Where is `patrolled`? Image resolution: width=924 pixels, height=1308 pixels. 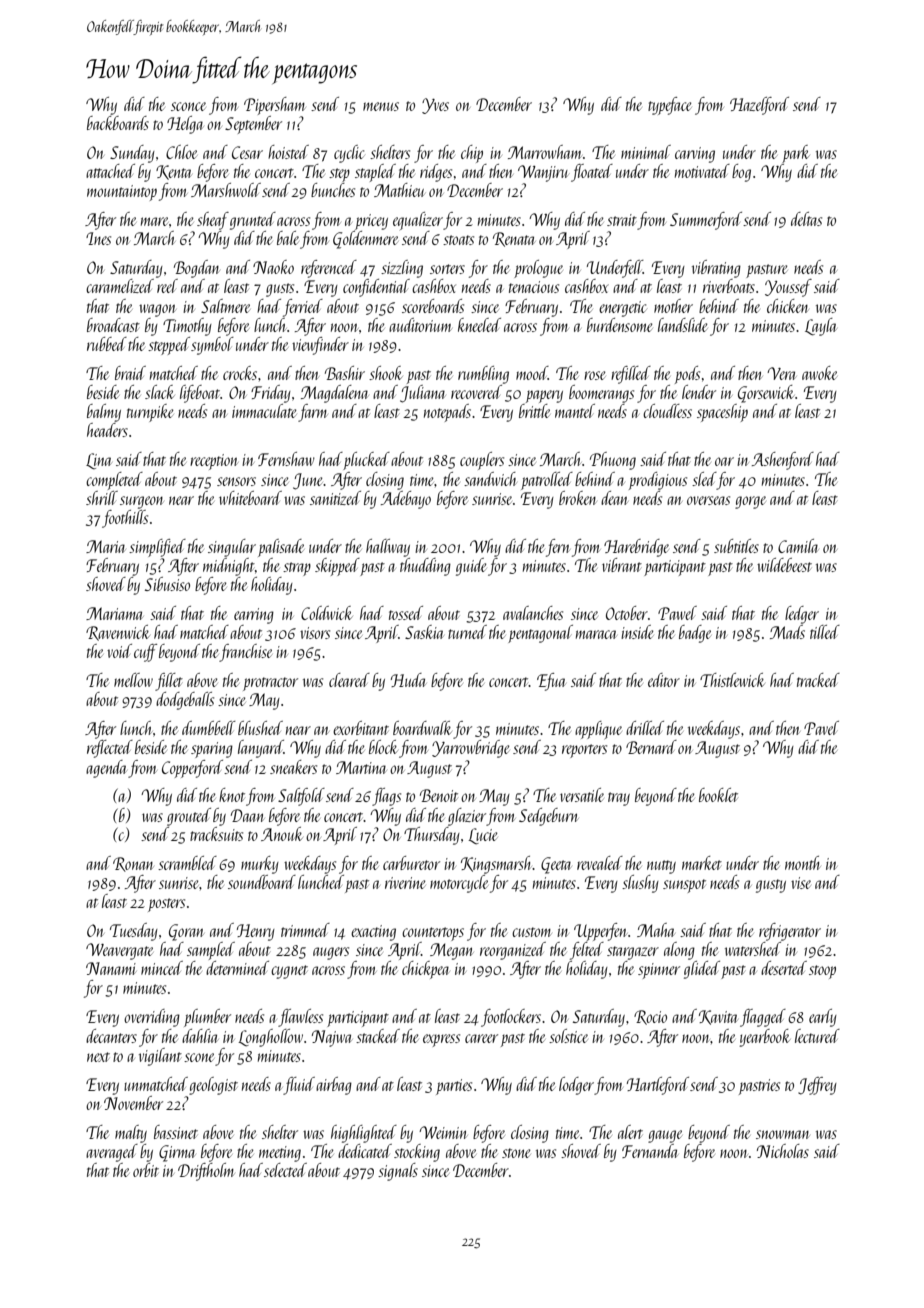
patrolled is located at coordinates (547, 481).
